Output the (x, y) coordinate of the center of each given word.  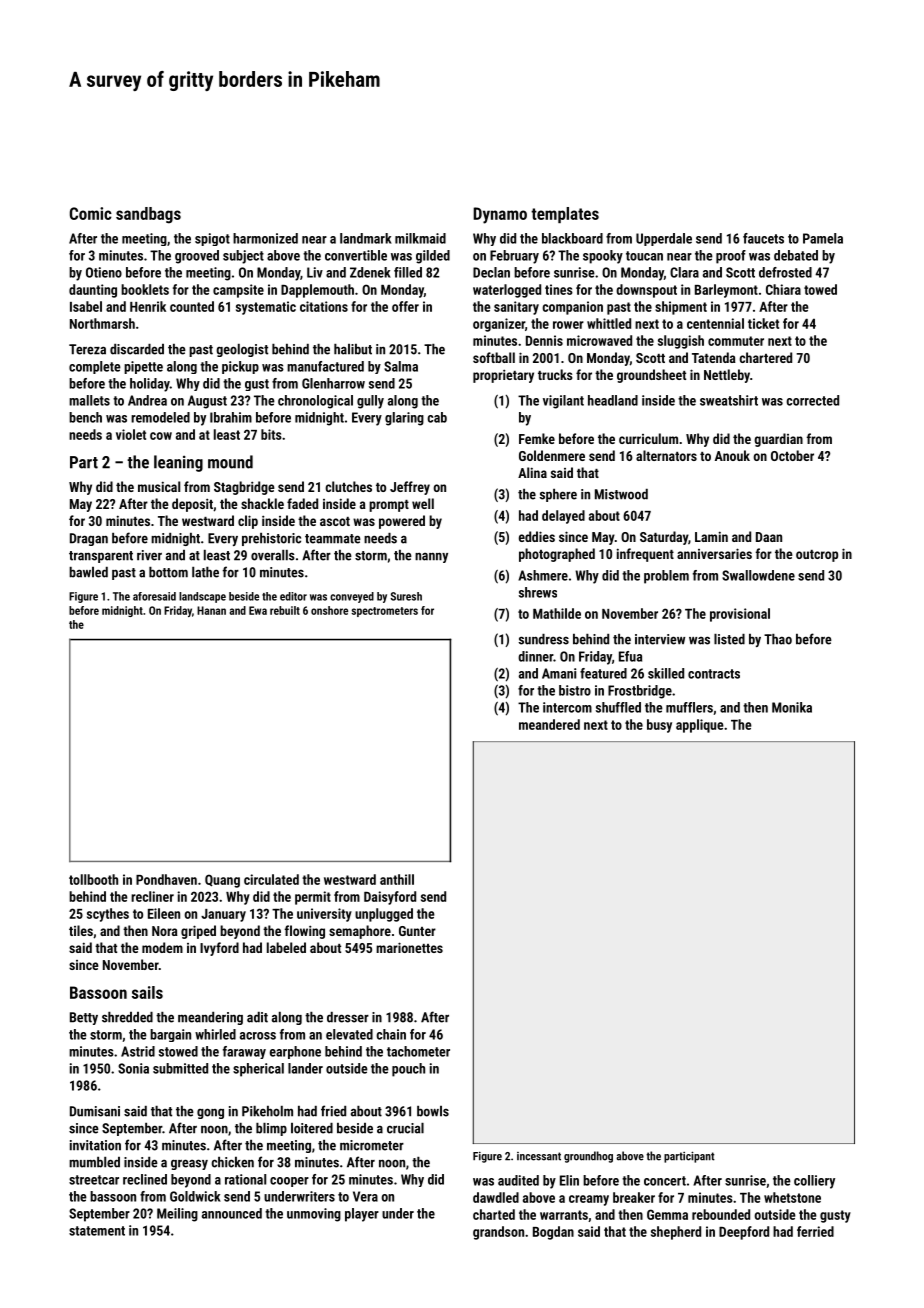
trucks (555, 374)
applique (700, 726)
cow (161, 436)
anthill (397, 879)
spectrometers (384, 612)
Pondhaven (166, 879)
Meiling (177, 1215)
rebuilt (285, 610)
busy (659, 726)
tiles (81, 930)
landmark (366, 238)
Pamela (823, 238)
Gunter (417, 931)
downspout (646, 291)
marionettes (409, 947)
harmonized (265, 238)
